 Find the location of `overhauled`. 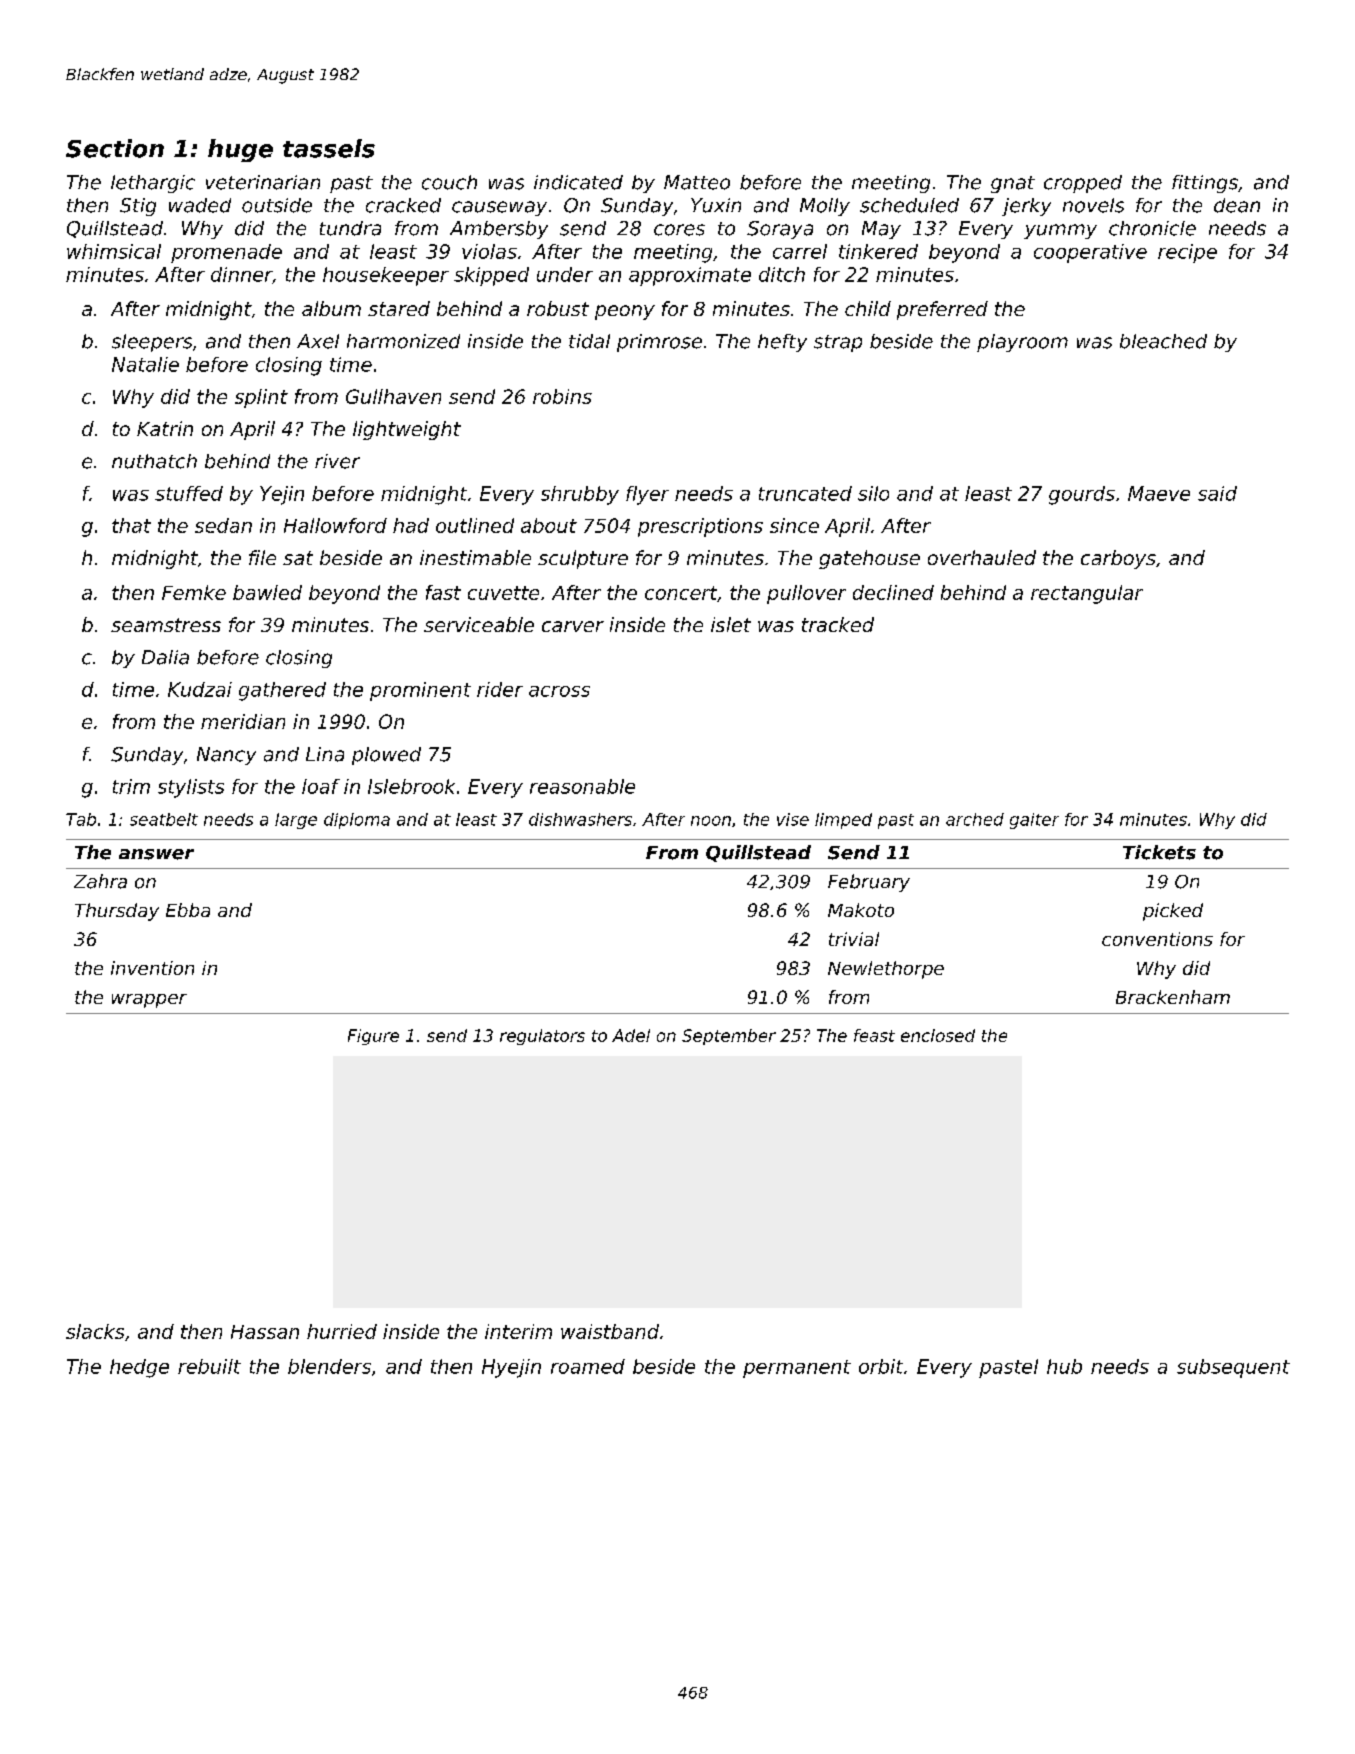

overhauled is located at coordinates (982, 557).
